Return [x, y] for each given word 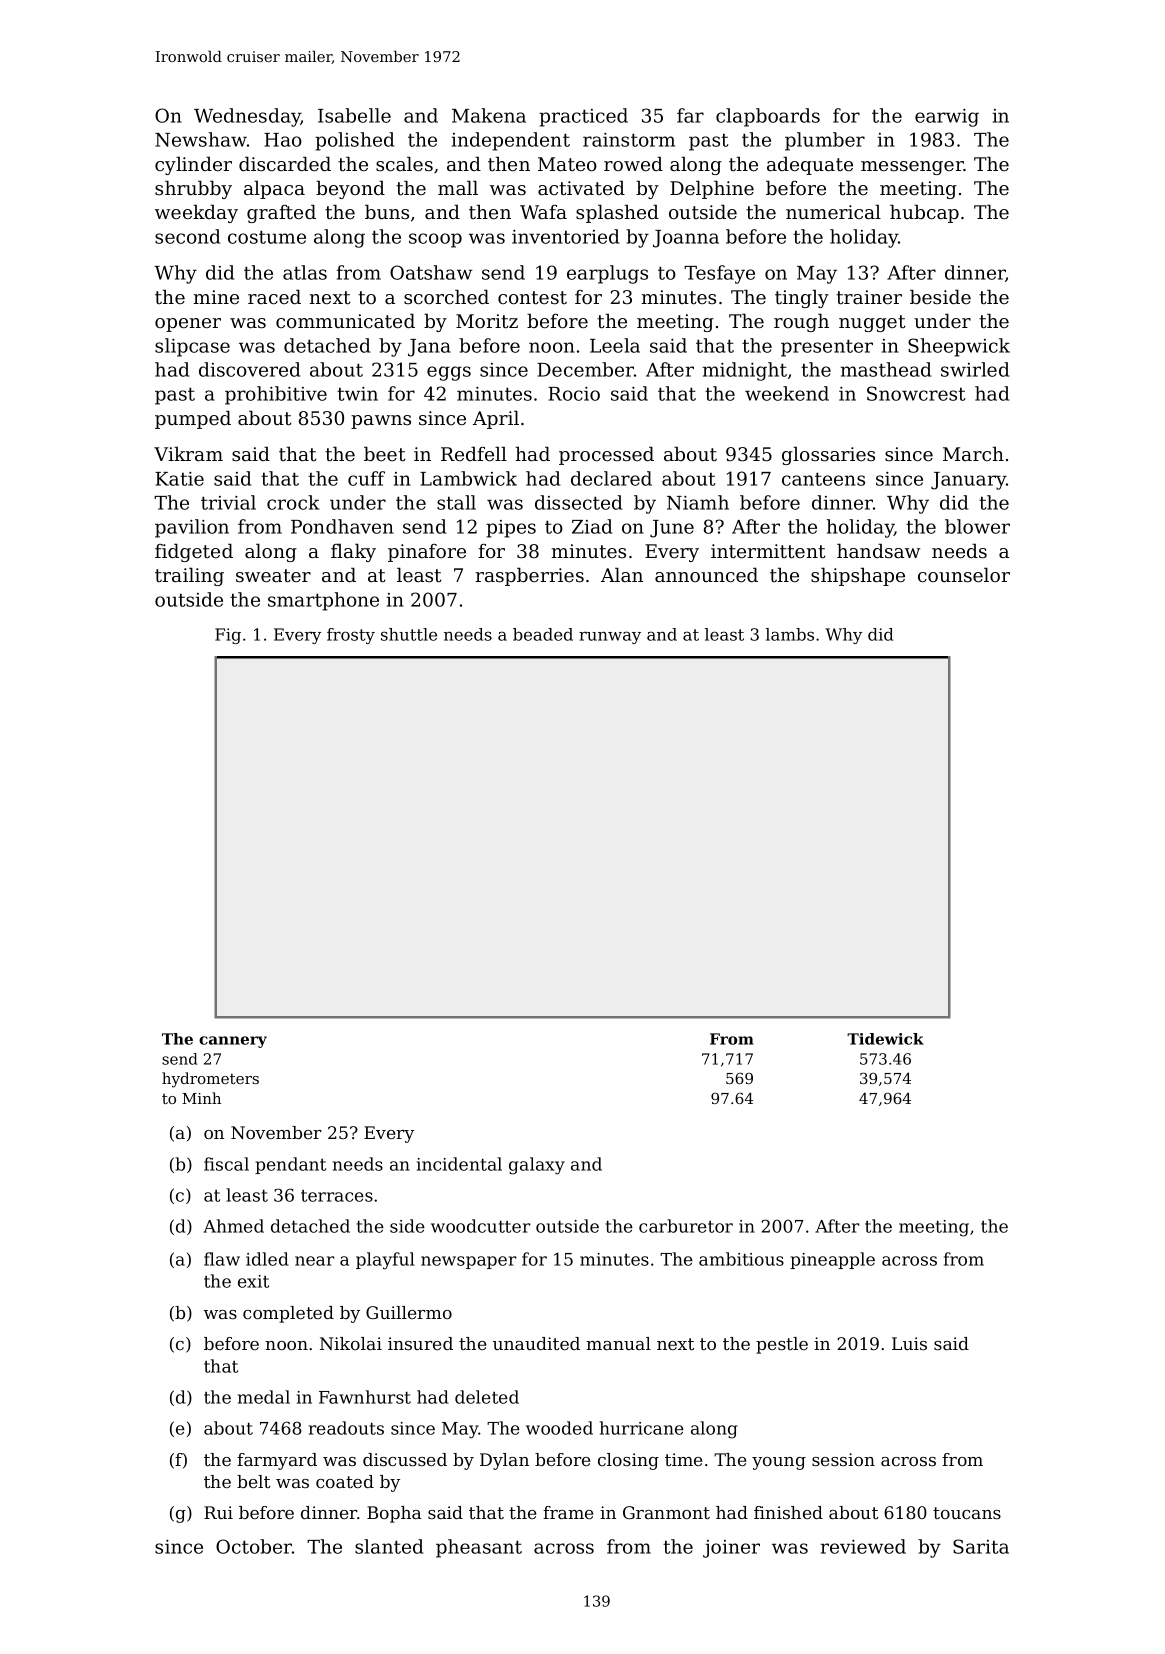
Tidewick [885, 1039]
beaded [543, 634]
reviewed [863, 1546]
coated [345, 1481]
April [496, 419]
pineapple [832, 1260]
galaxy [537, 1166]
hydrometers [210, 1080]
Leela [615, 345]
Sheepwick [959, 347]
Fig [228, 636]
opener [188, 325]
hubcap [924, 213]
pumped [193, 419]
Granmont [666, 1512]
